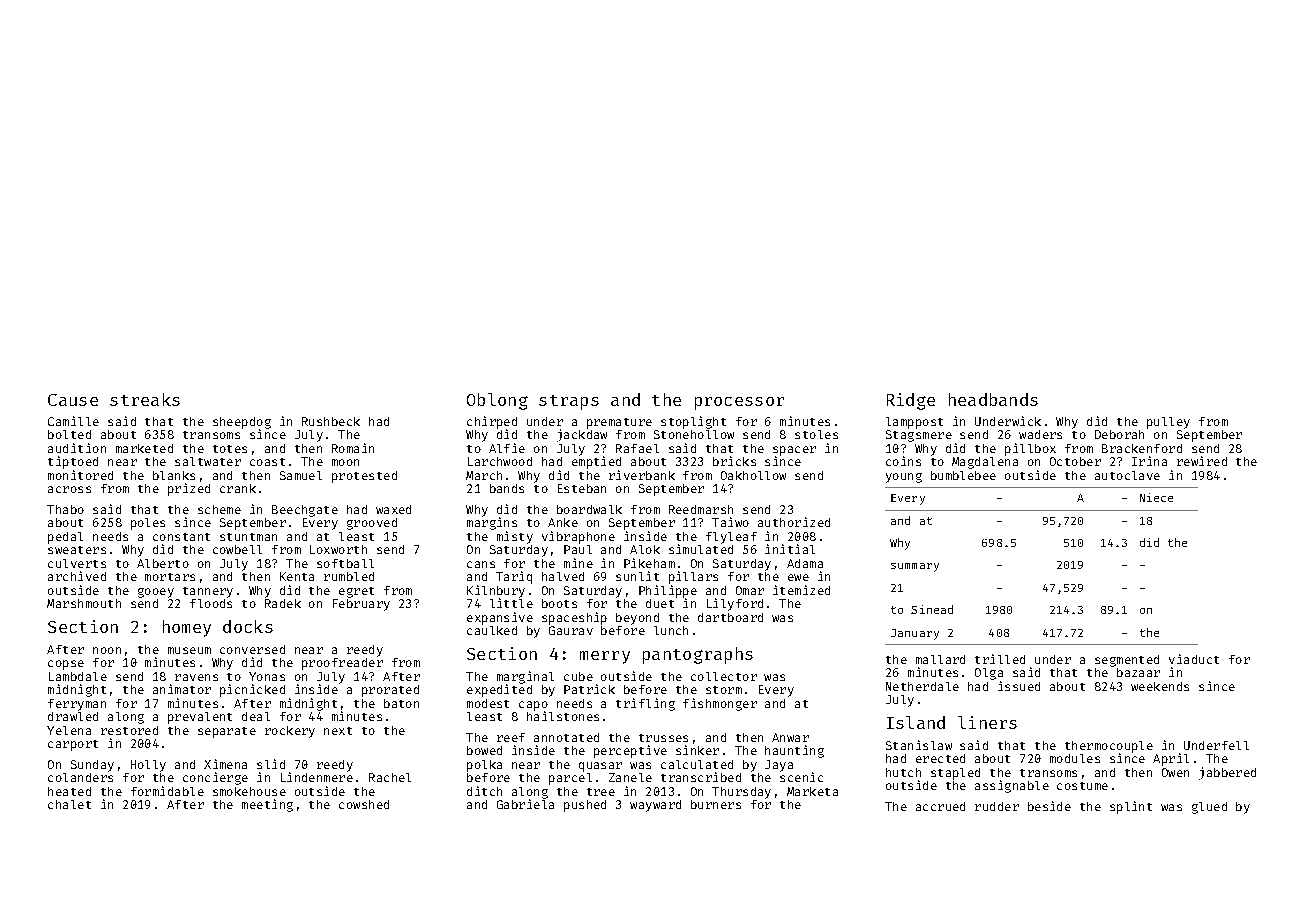  Describe the element at coordinates (256, 716) in the screenshot. I see `deal` at that location.
